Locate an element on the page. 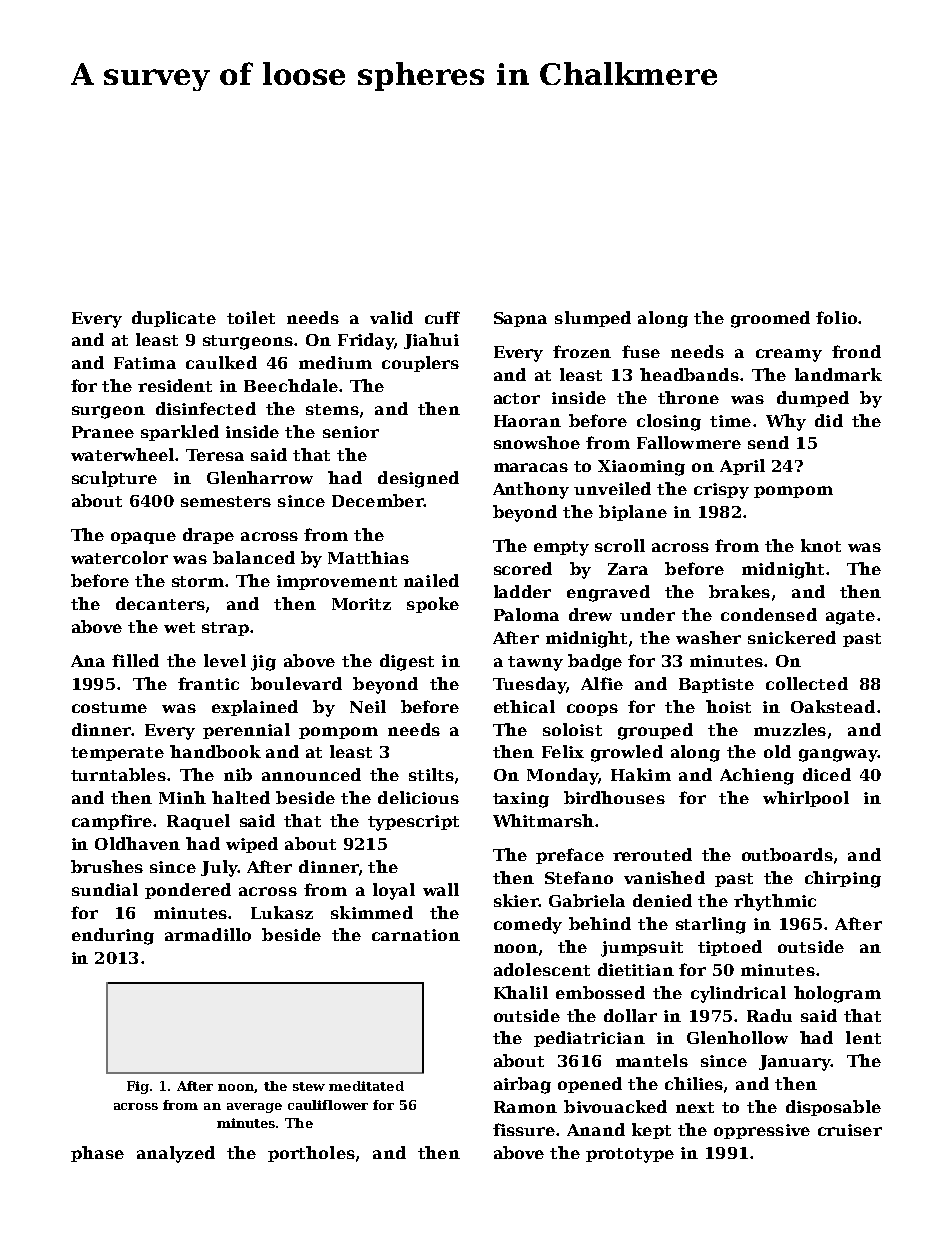  portholes is located at coordinates (311, 1154).
